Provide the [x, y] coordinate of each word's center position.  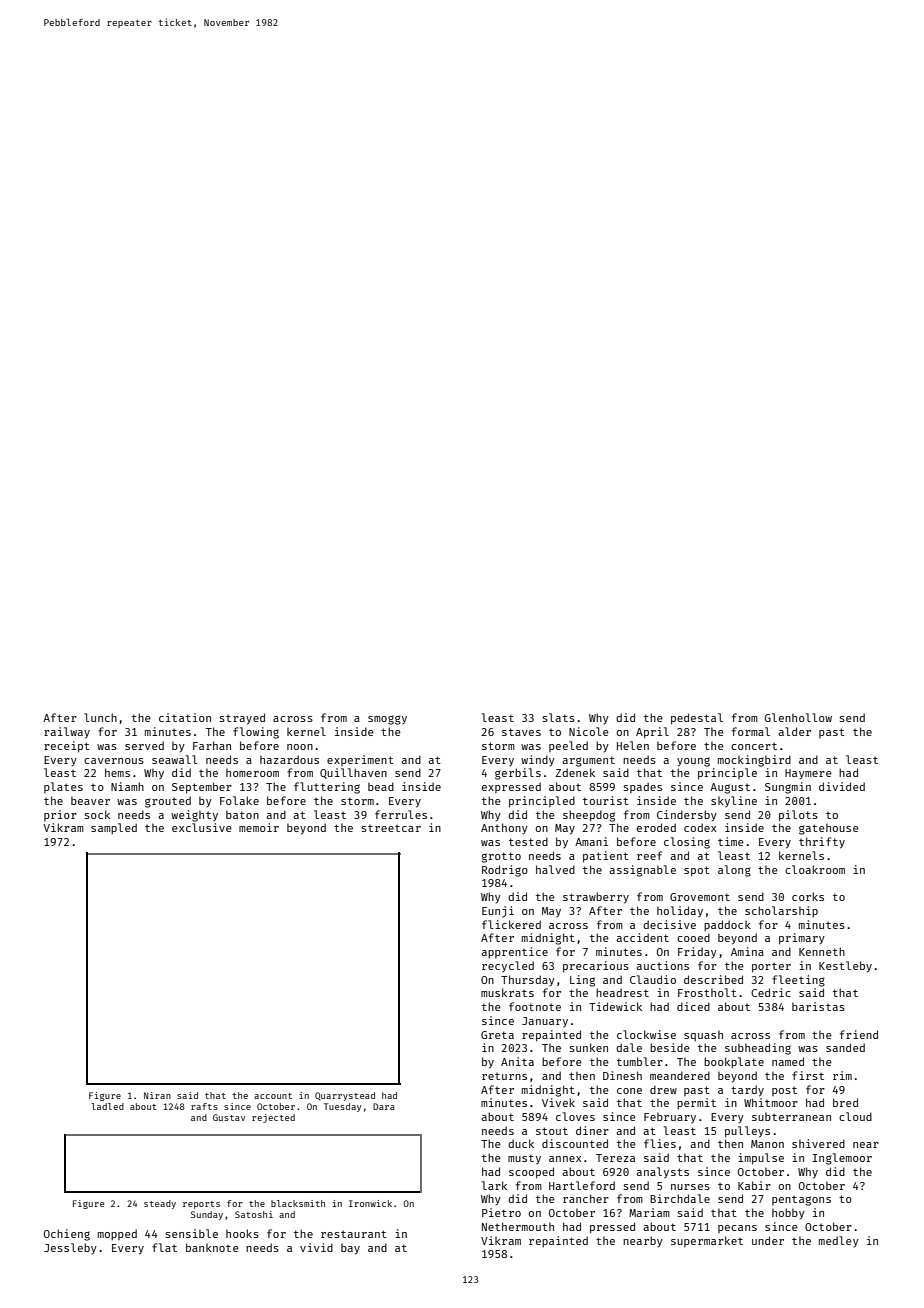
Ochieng [67, 1235]
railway [67, 733]
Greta [497, 1035]
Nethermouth [518, 1226]
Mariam [649, 1212]
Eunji [498, 912]
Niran [157, 1095]
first [808, 1075]
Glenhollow [798, 717]
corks [808, 896]
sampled [114, 828]
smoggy [387, 720]
